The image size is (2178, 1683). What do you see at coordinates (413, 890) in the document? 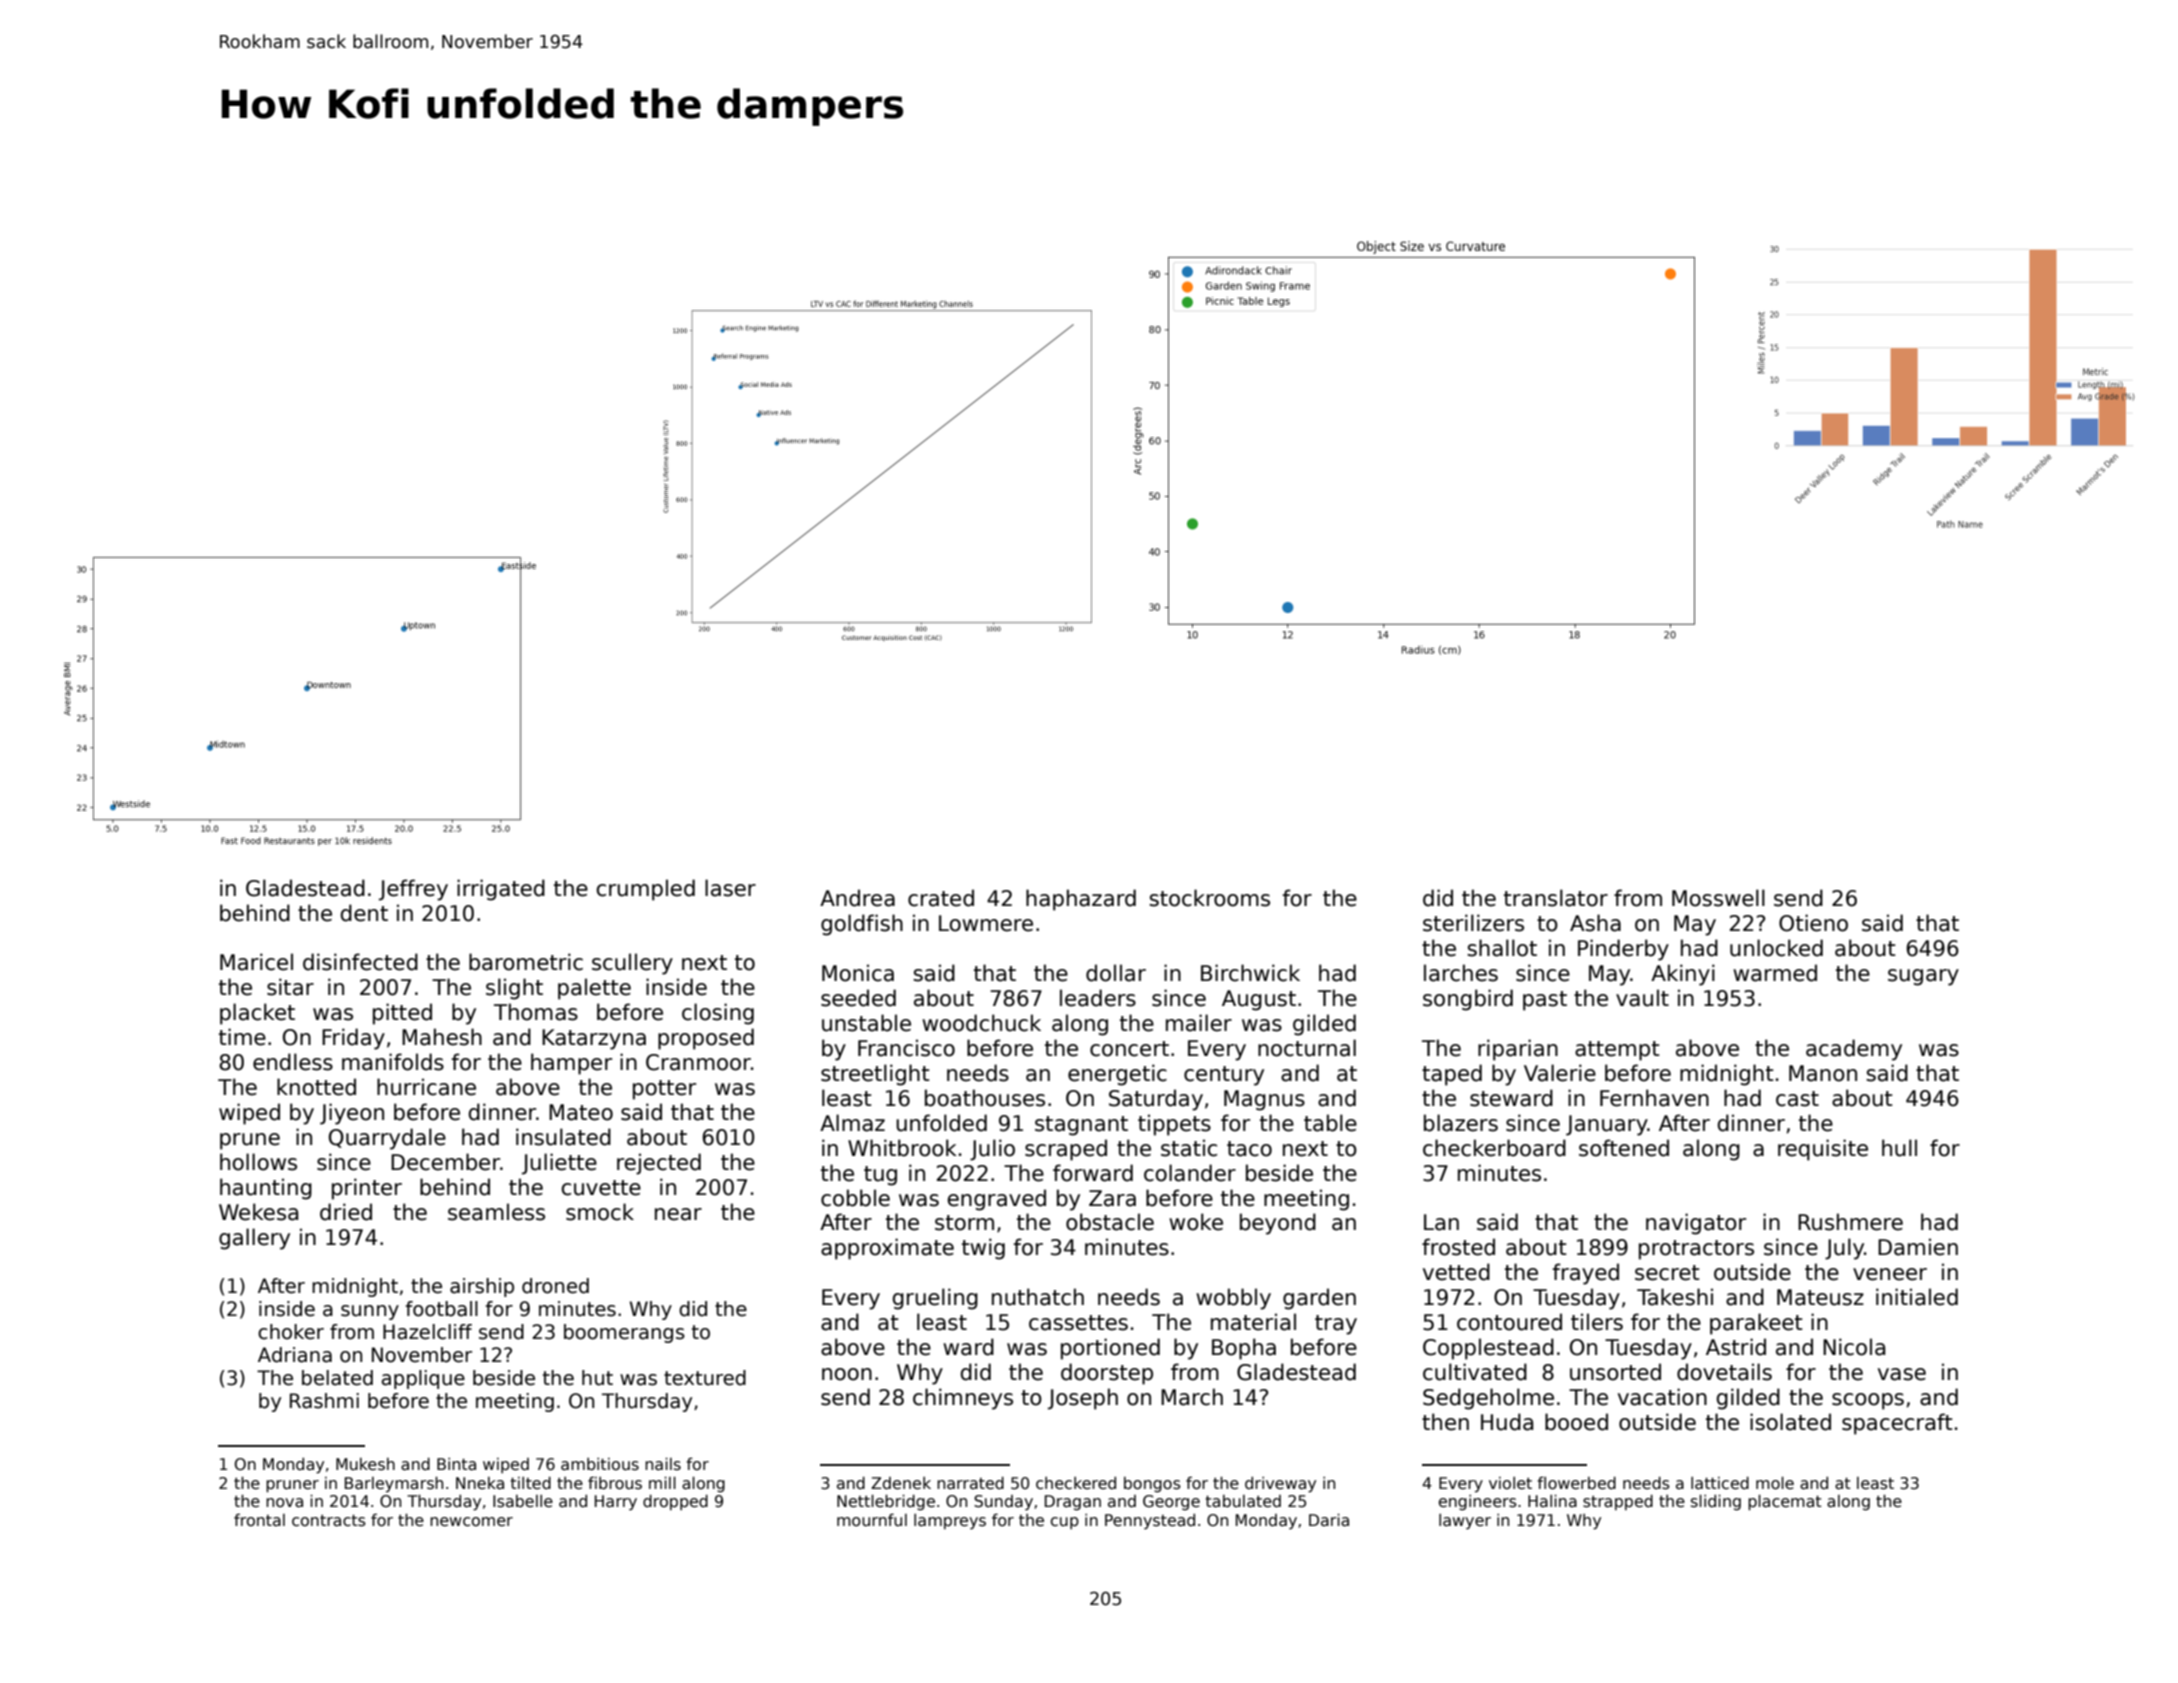
I see `Jeffrey` at bounding box center [413, 890].
